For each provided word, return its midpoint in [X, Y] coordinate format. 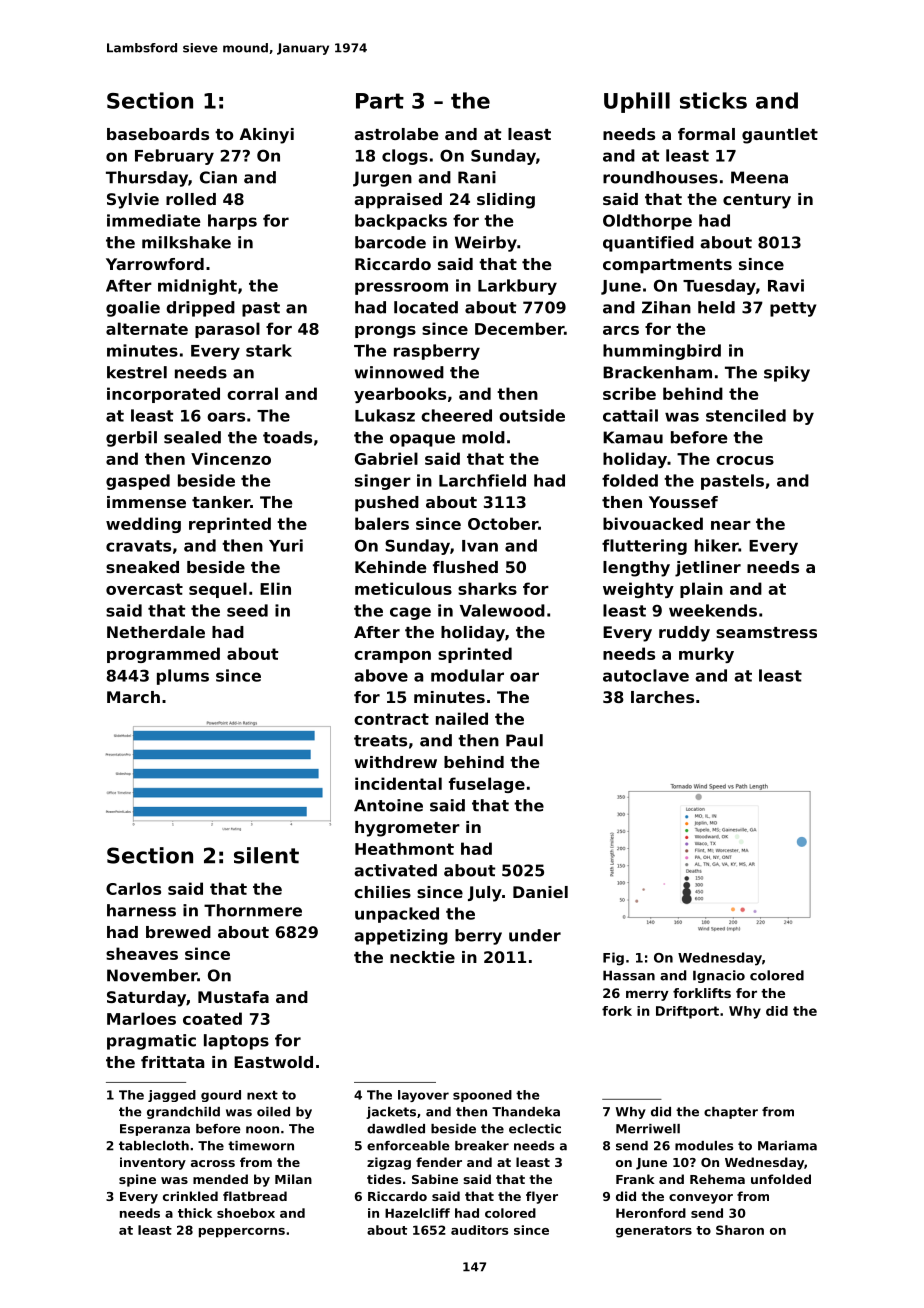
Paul [524, 740]
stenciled [746, 415]
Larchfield [482, 480]
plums [183, 677]
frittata [172, 1062]
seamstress [766, 632]
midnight [197, 287]
